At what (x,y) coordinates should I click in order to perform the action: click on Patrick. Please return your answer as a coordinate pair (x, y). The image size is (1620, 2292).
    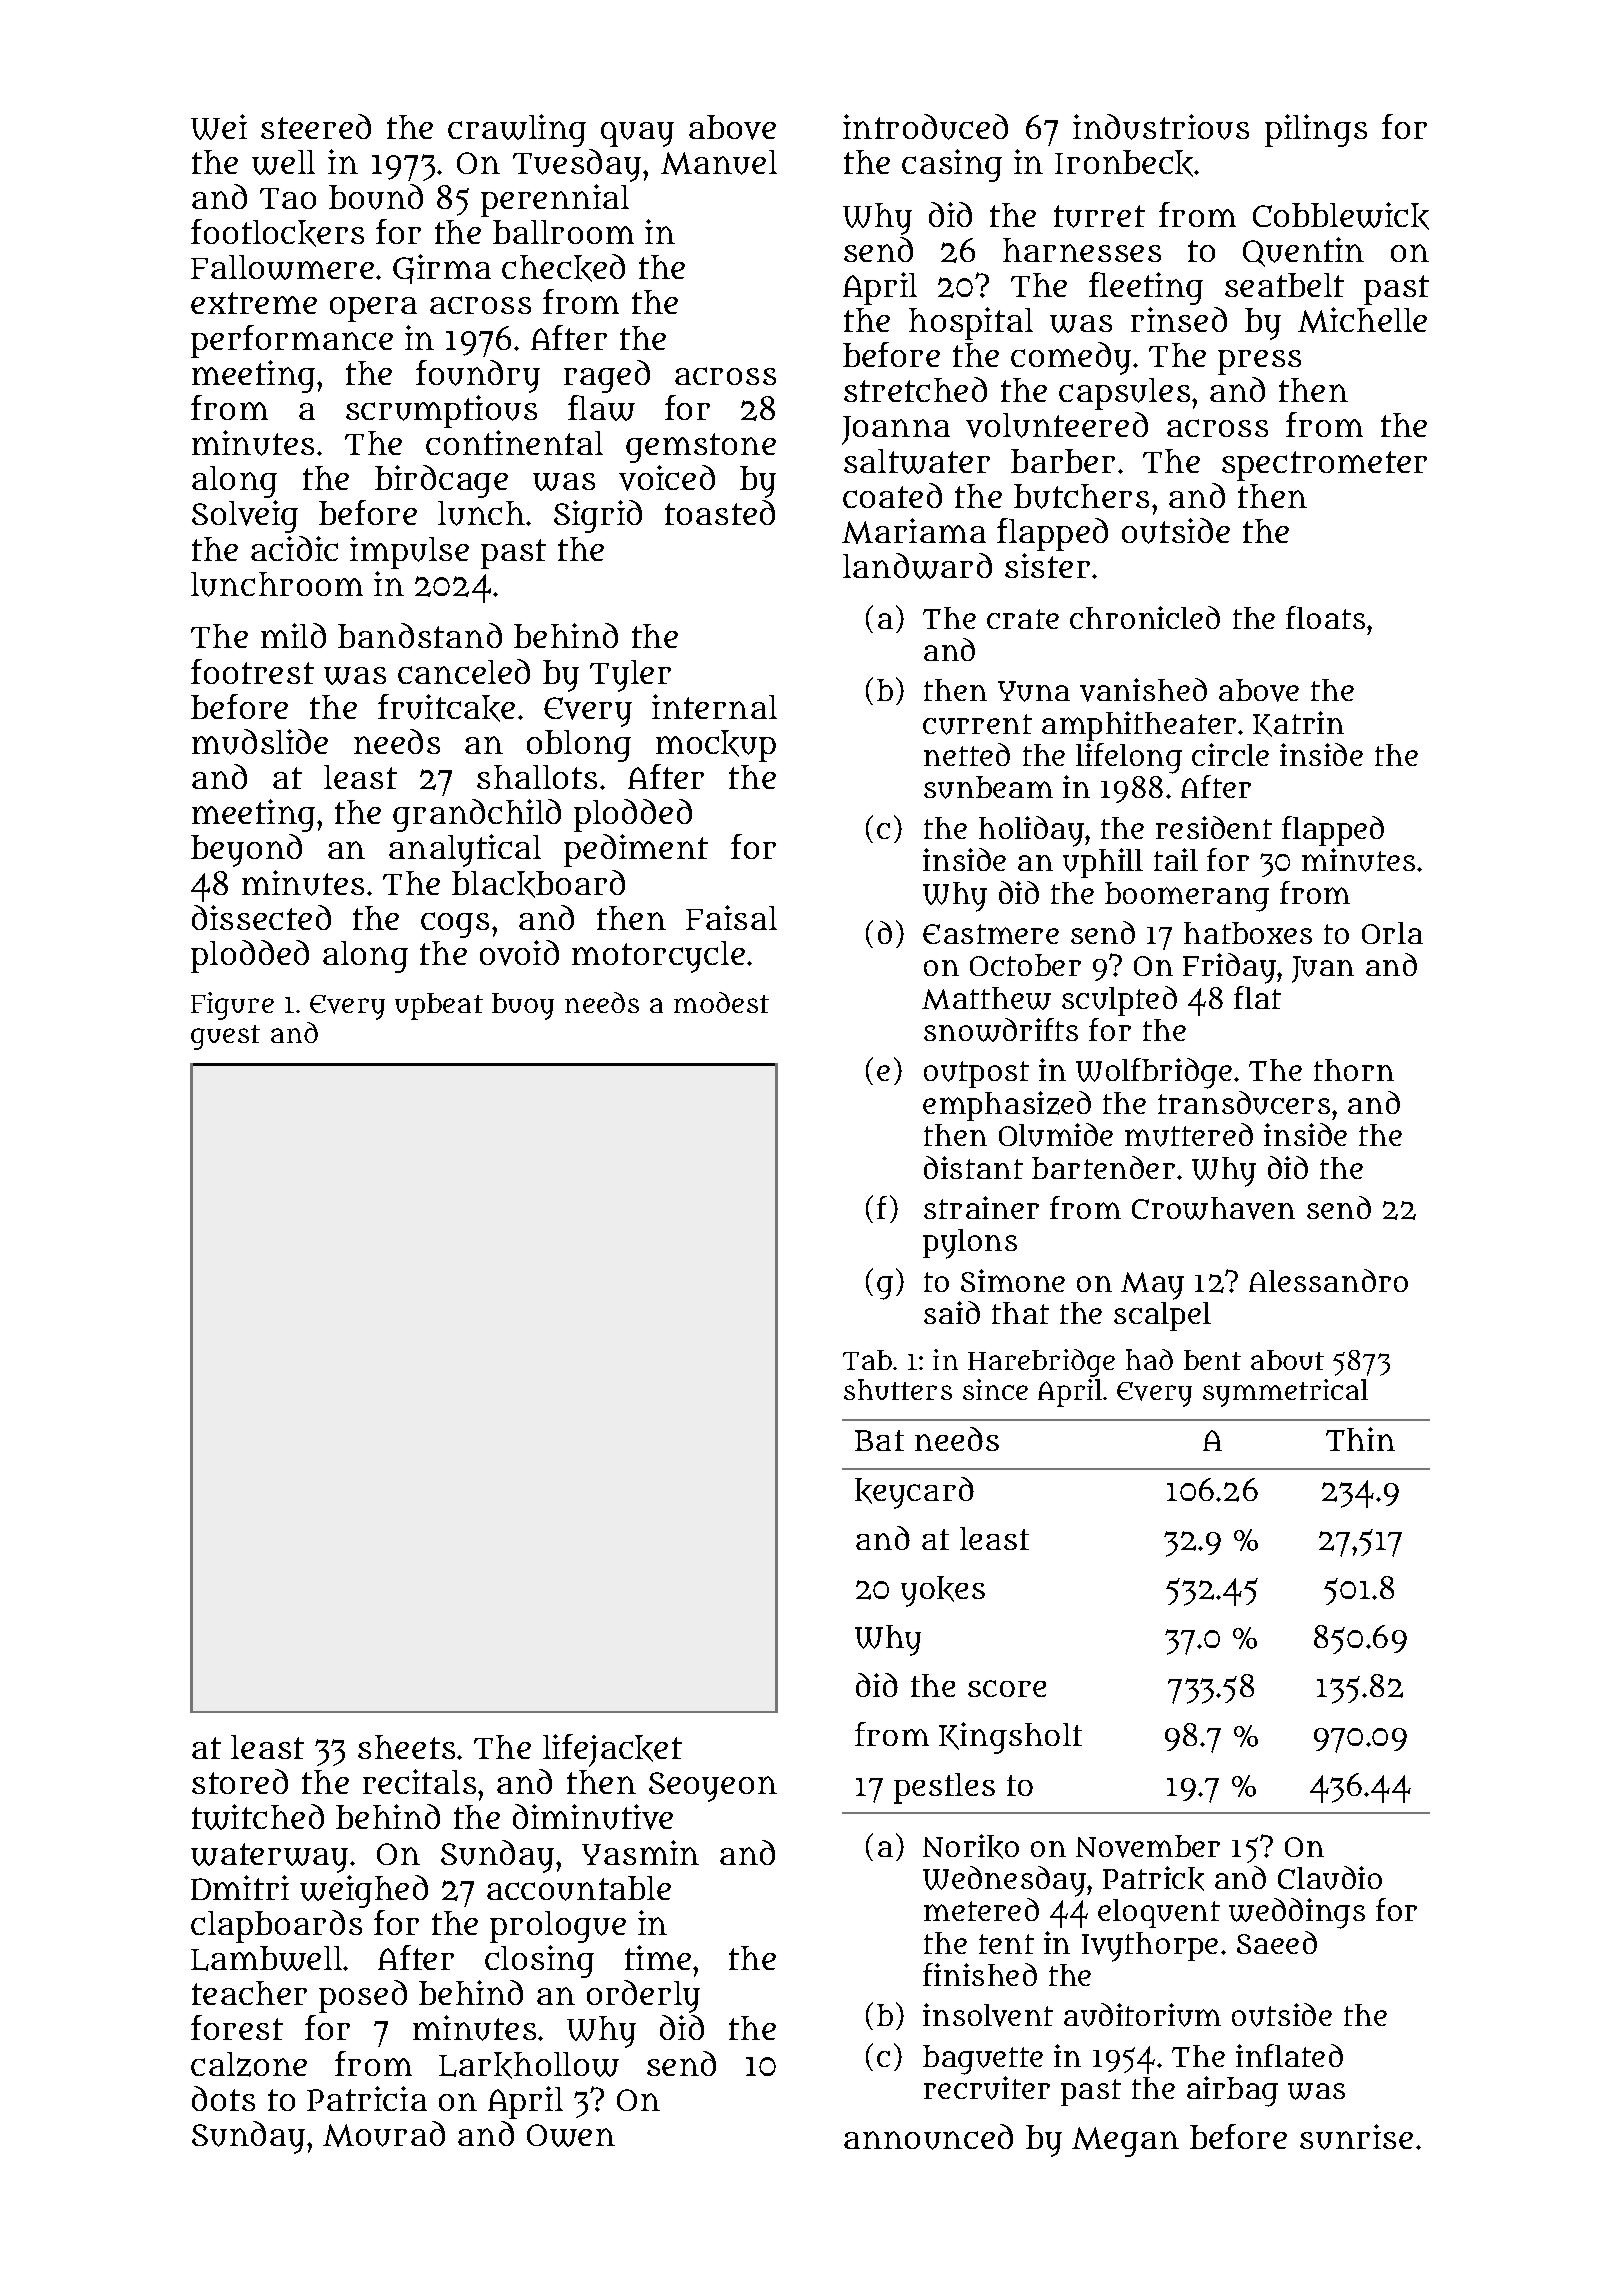
    Looking at the image, I should click on (1153, 1878).
